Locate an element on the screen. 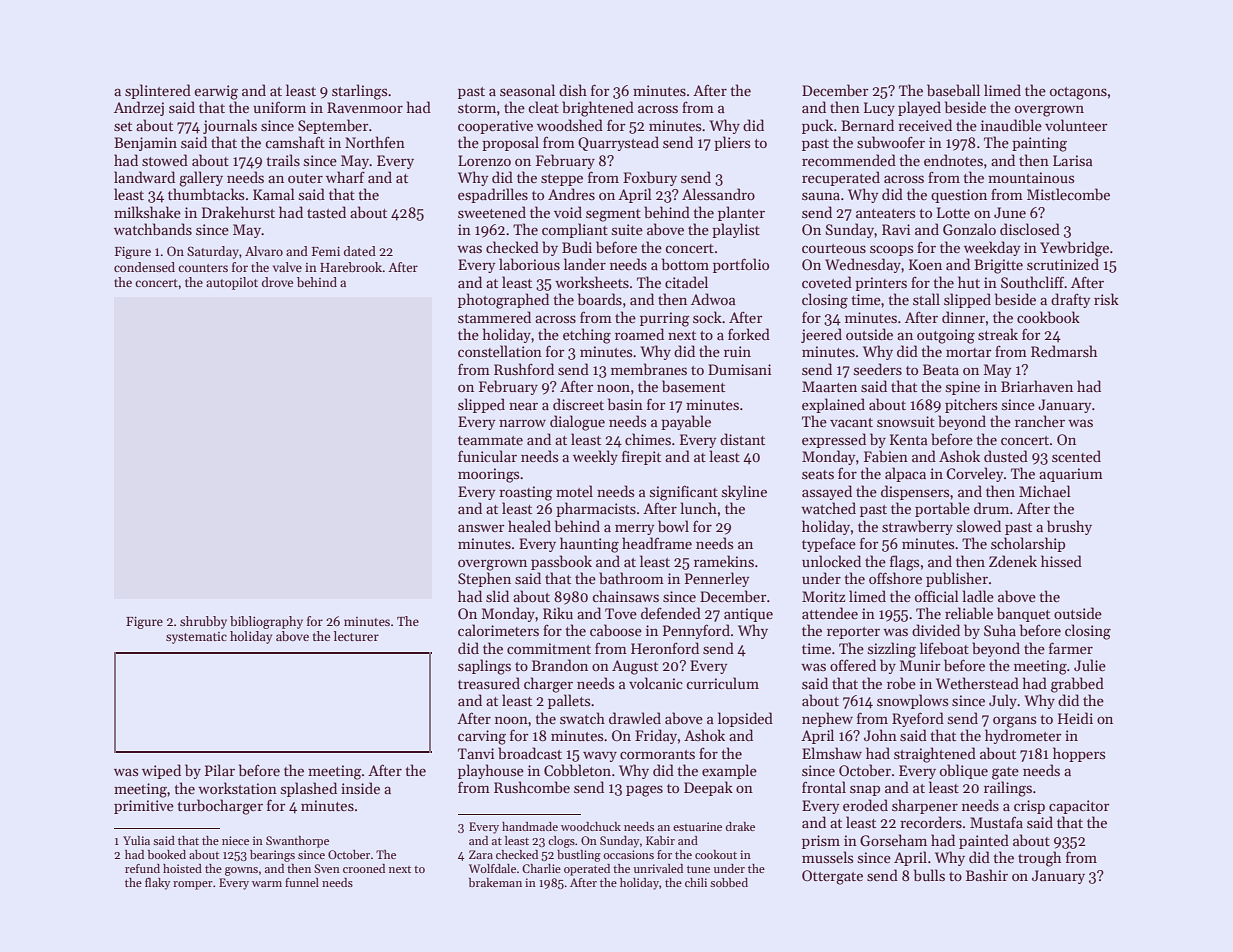 This screenshot has height=952, width=1233. snowsuit is located at coordinates (906, 421).
